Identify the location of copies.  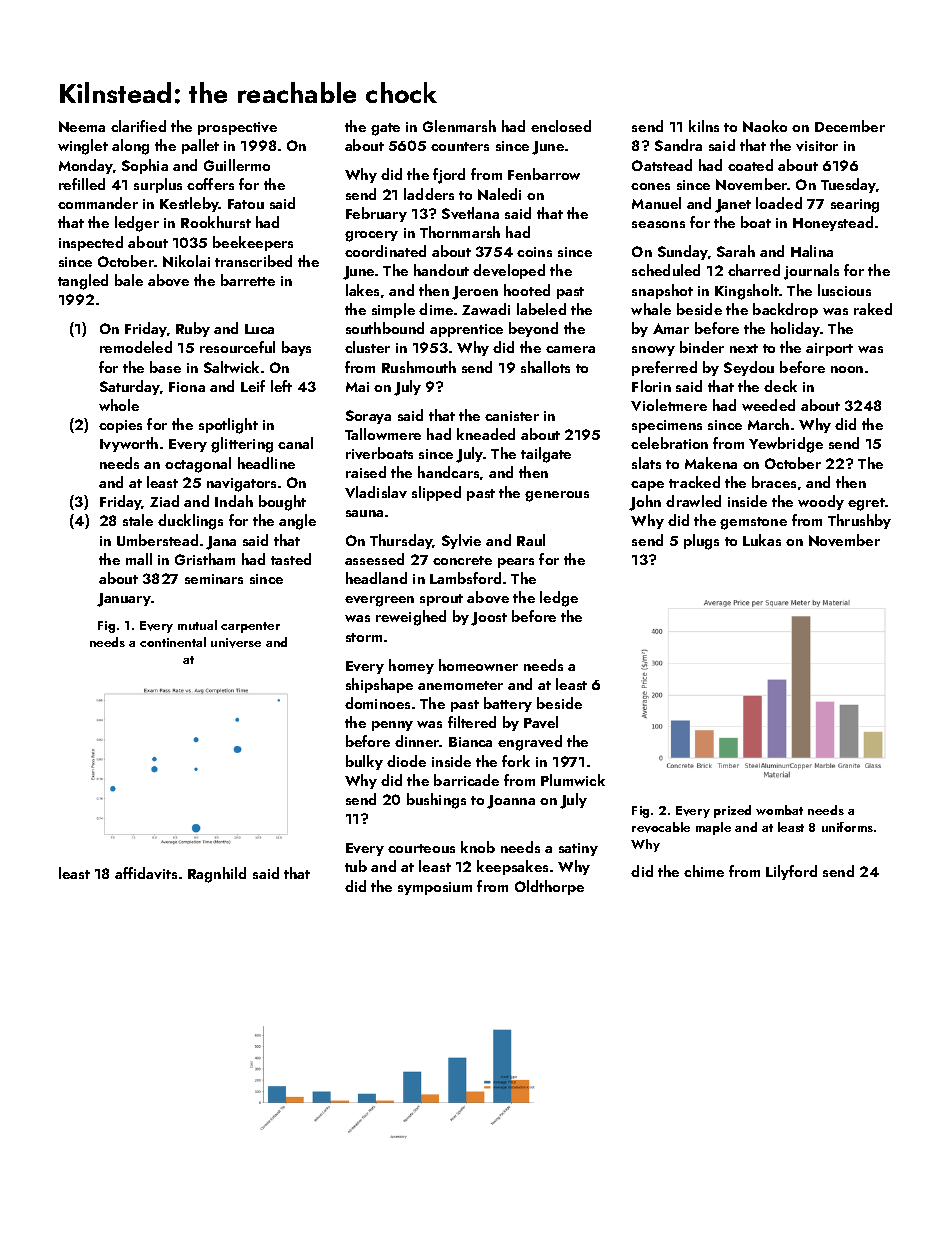
(120, 426).
